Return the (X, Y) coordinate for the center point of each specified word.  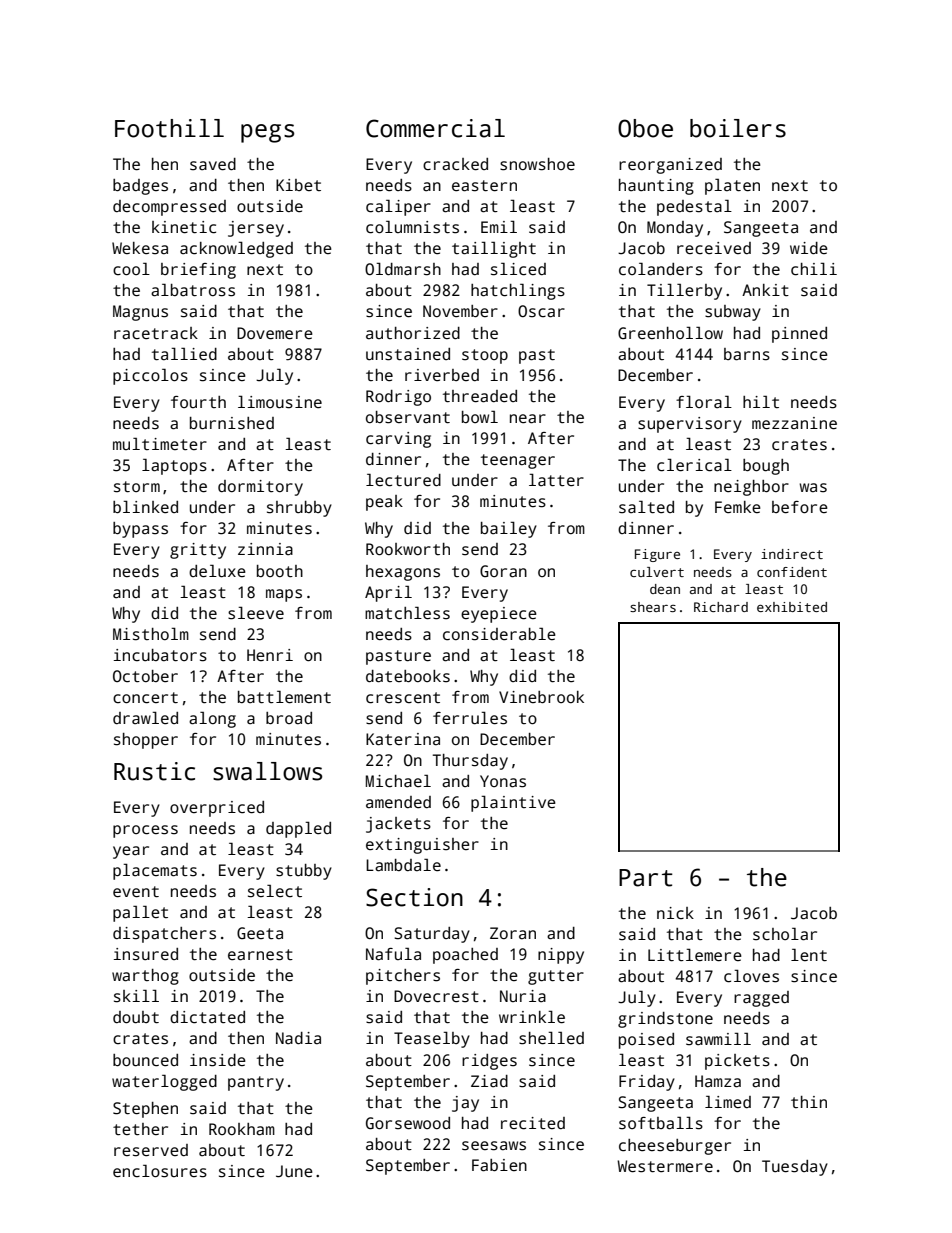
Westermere (665, 1166)
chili (814, 269)
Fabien (499, 1165)
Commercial (435, 128)
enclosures (160, 1171)
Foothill (169, 128)
